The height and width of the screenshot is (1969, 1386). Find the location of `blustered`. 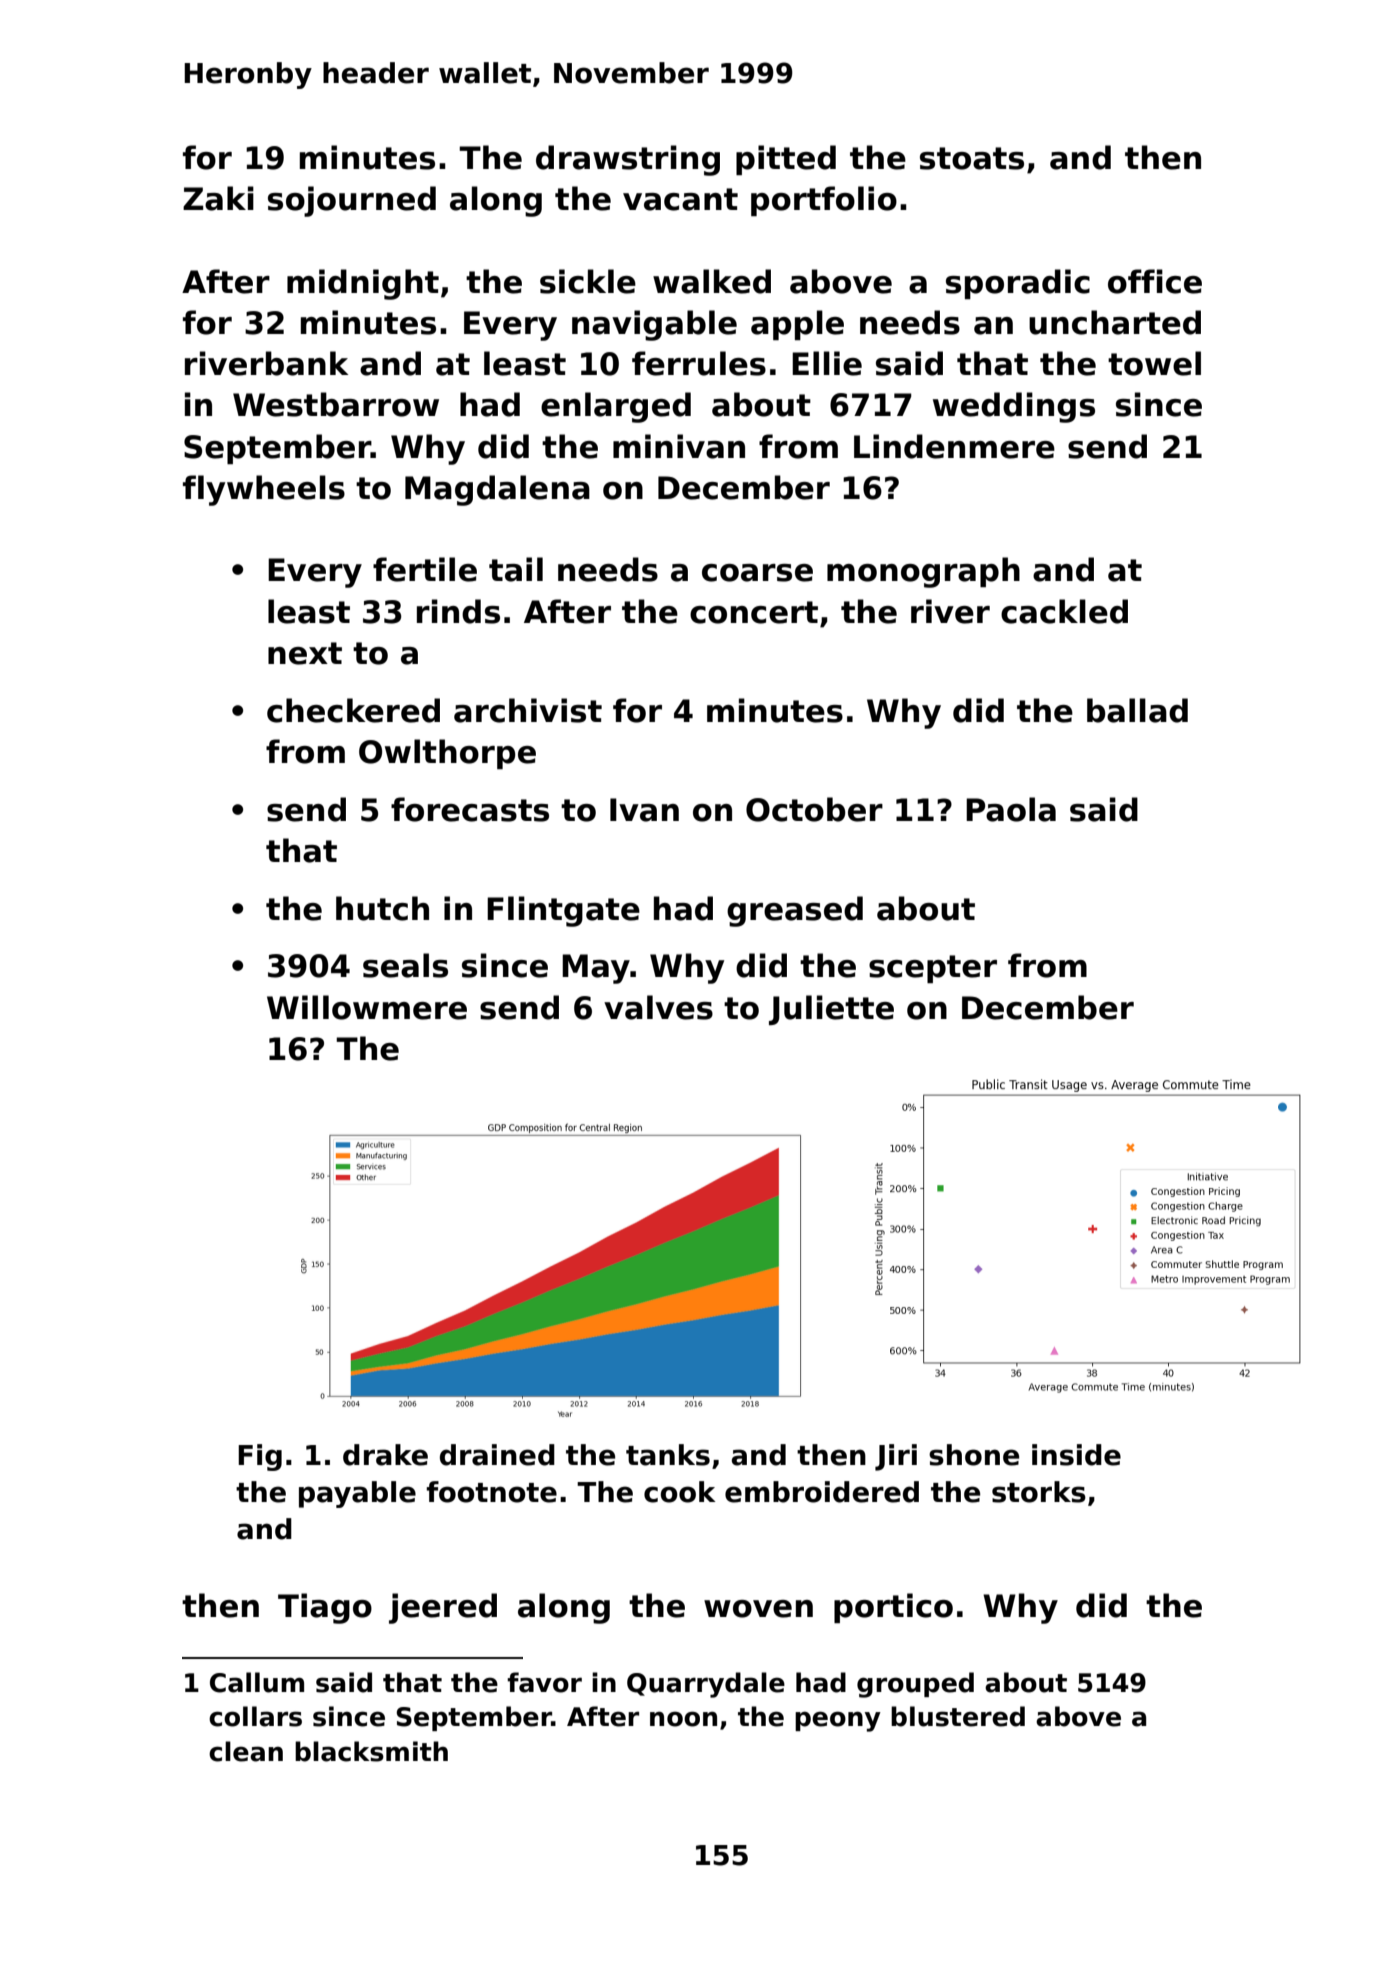

blustered is located at coordinates (958, 1716).
